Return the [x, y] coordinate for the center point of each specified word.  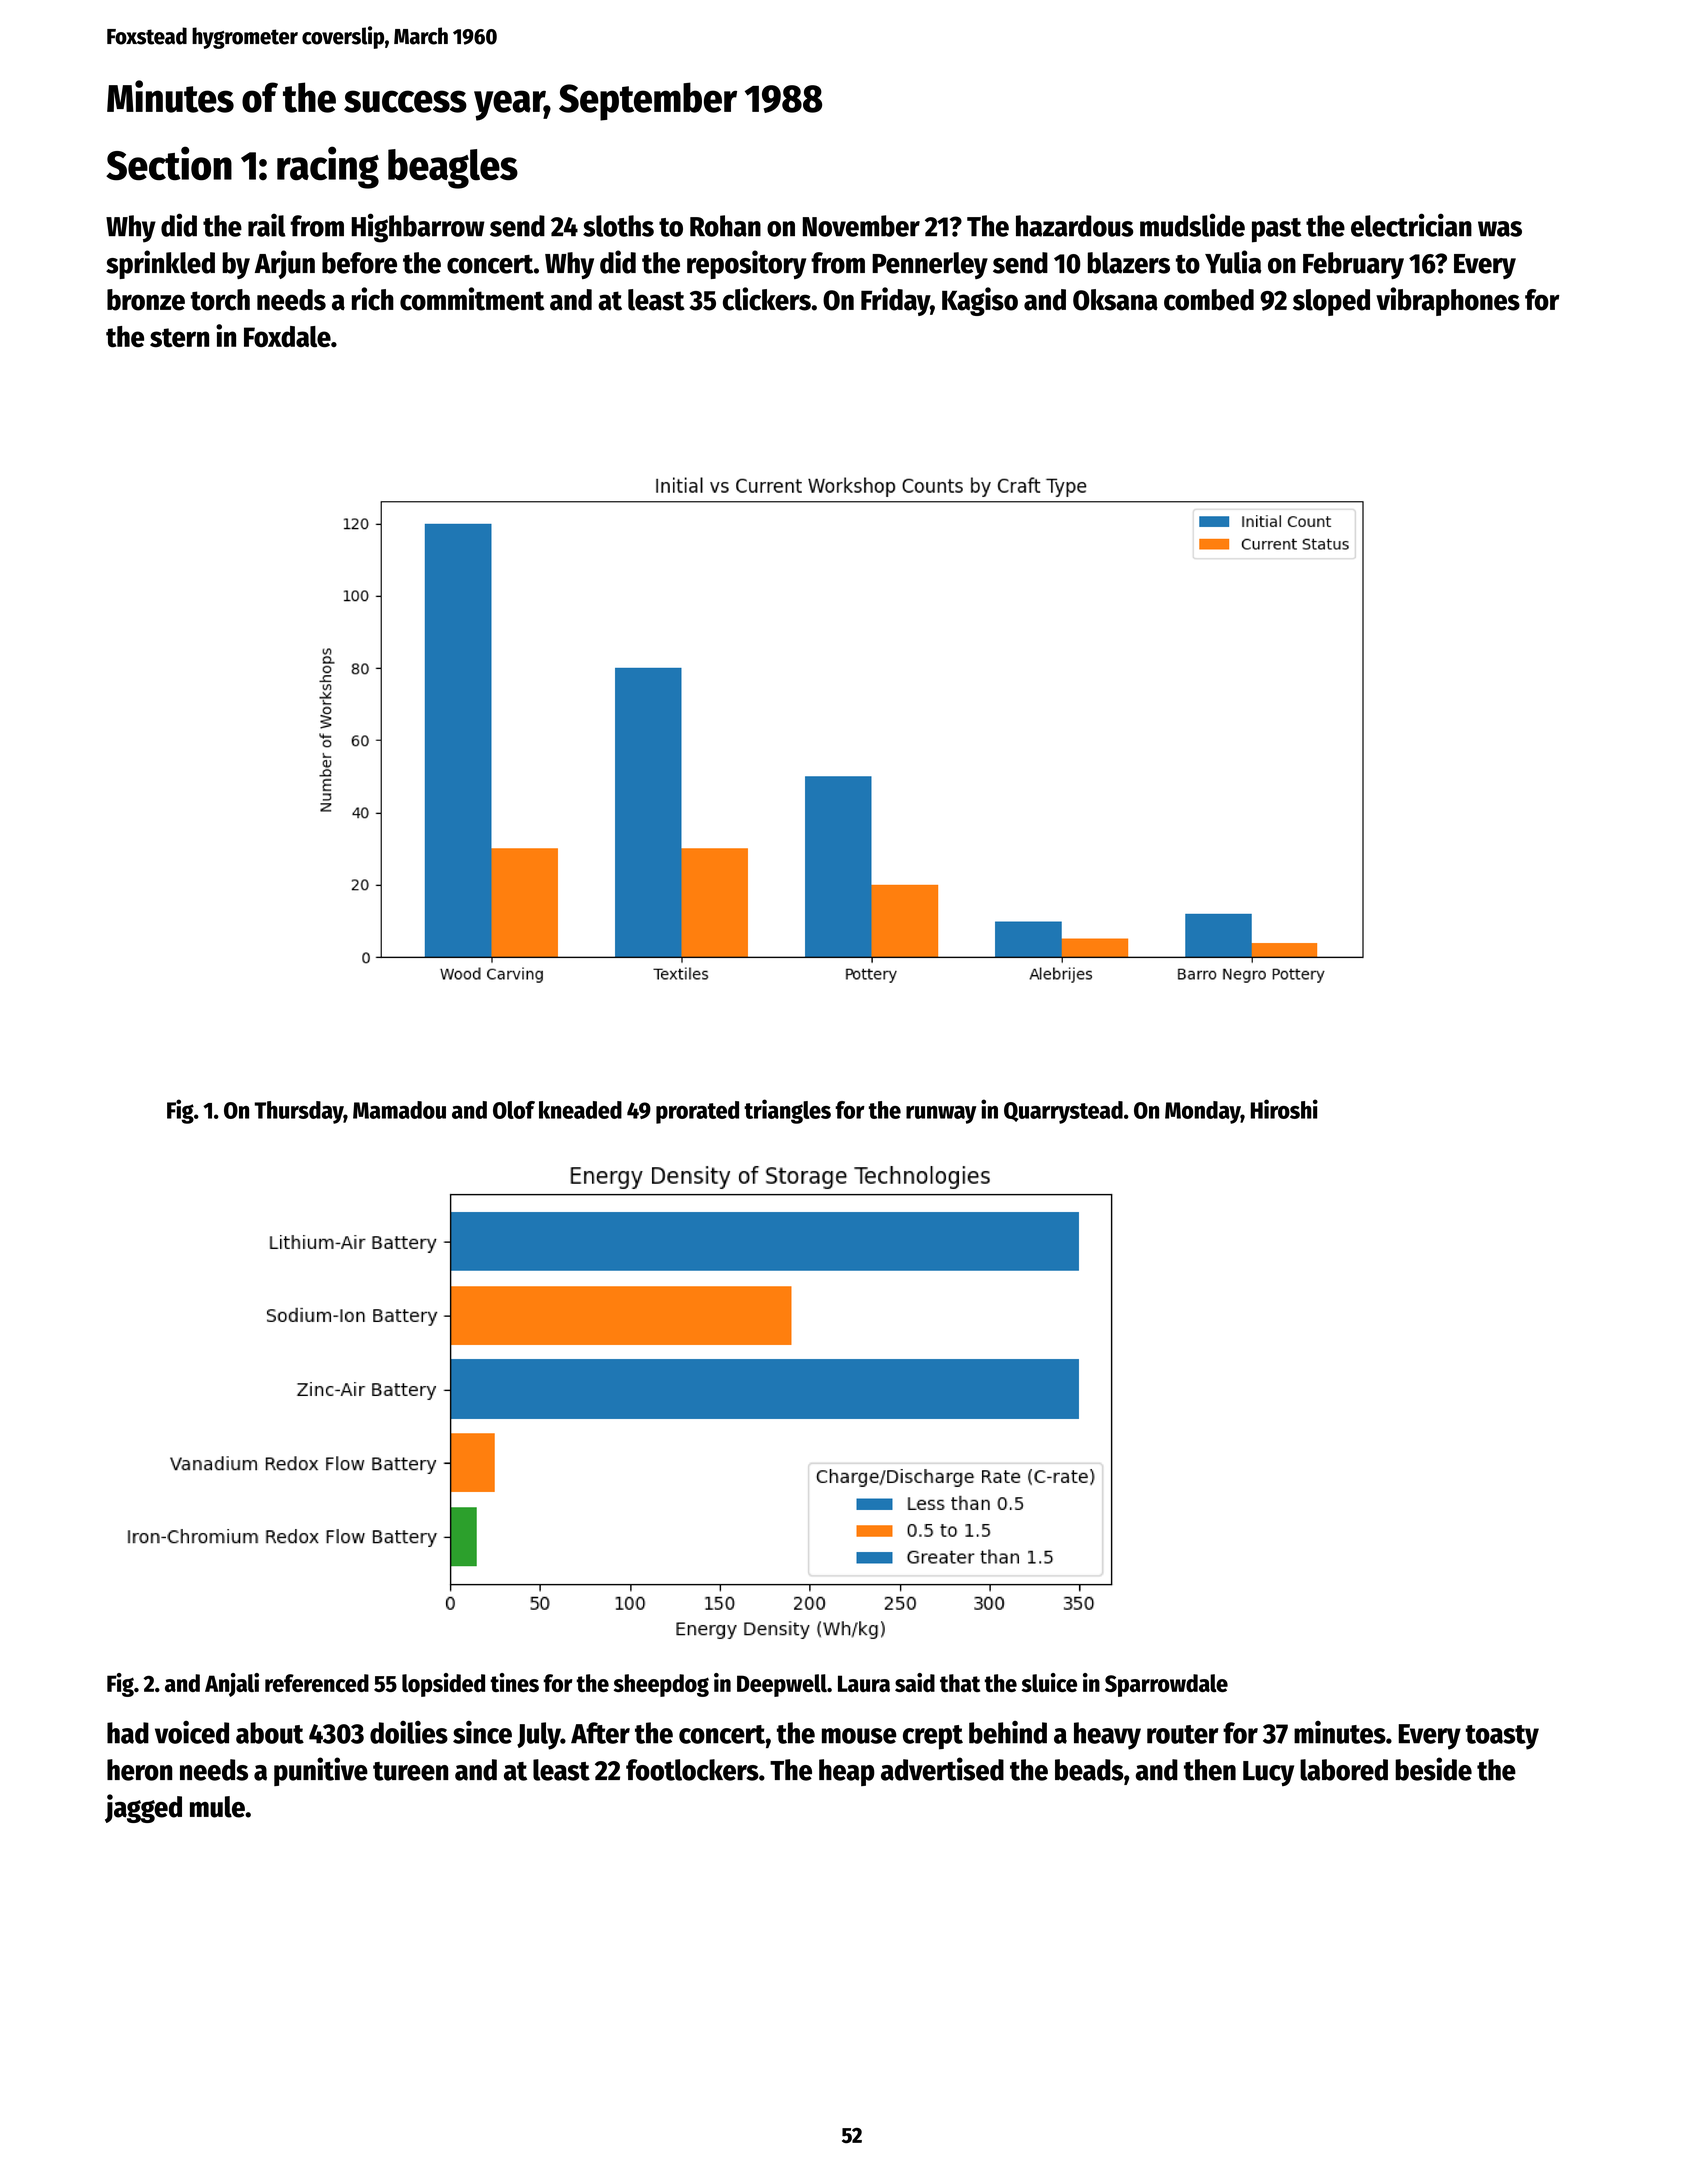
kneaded [580, 1110]
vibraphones [1448, 301]
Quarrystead [1063, 1112]
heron [139, 1770]
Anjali [232, 1685]
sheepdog [661, 1685]
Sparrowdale [1166, 1685]
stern [179, 338]
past [1276, 230]
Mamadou [399, 1110]
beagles [453, 169]
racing [328, 167]
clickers [767, 299]
